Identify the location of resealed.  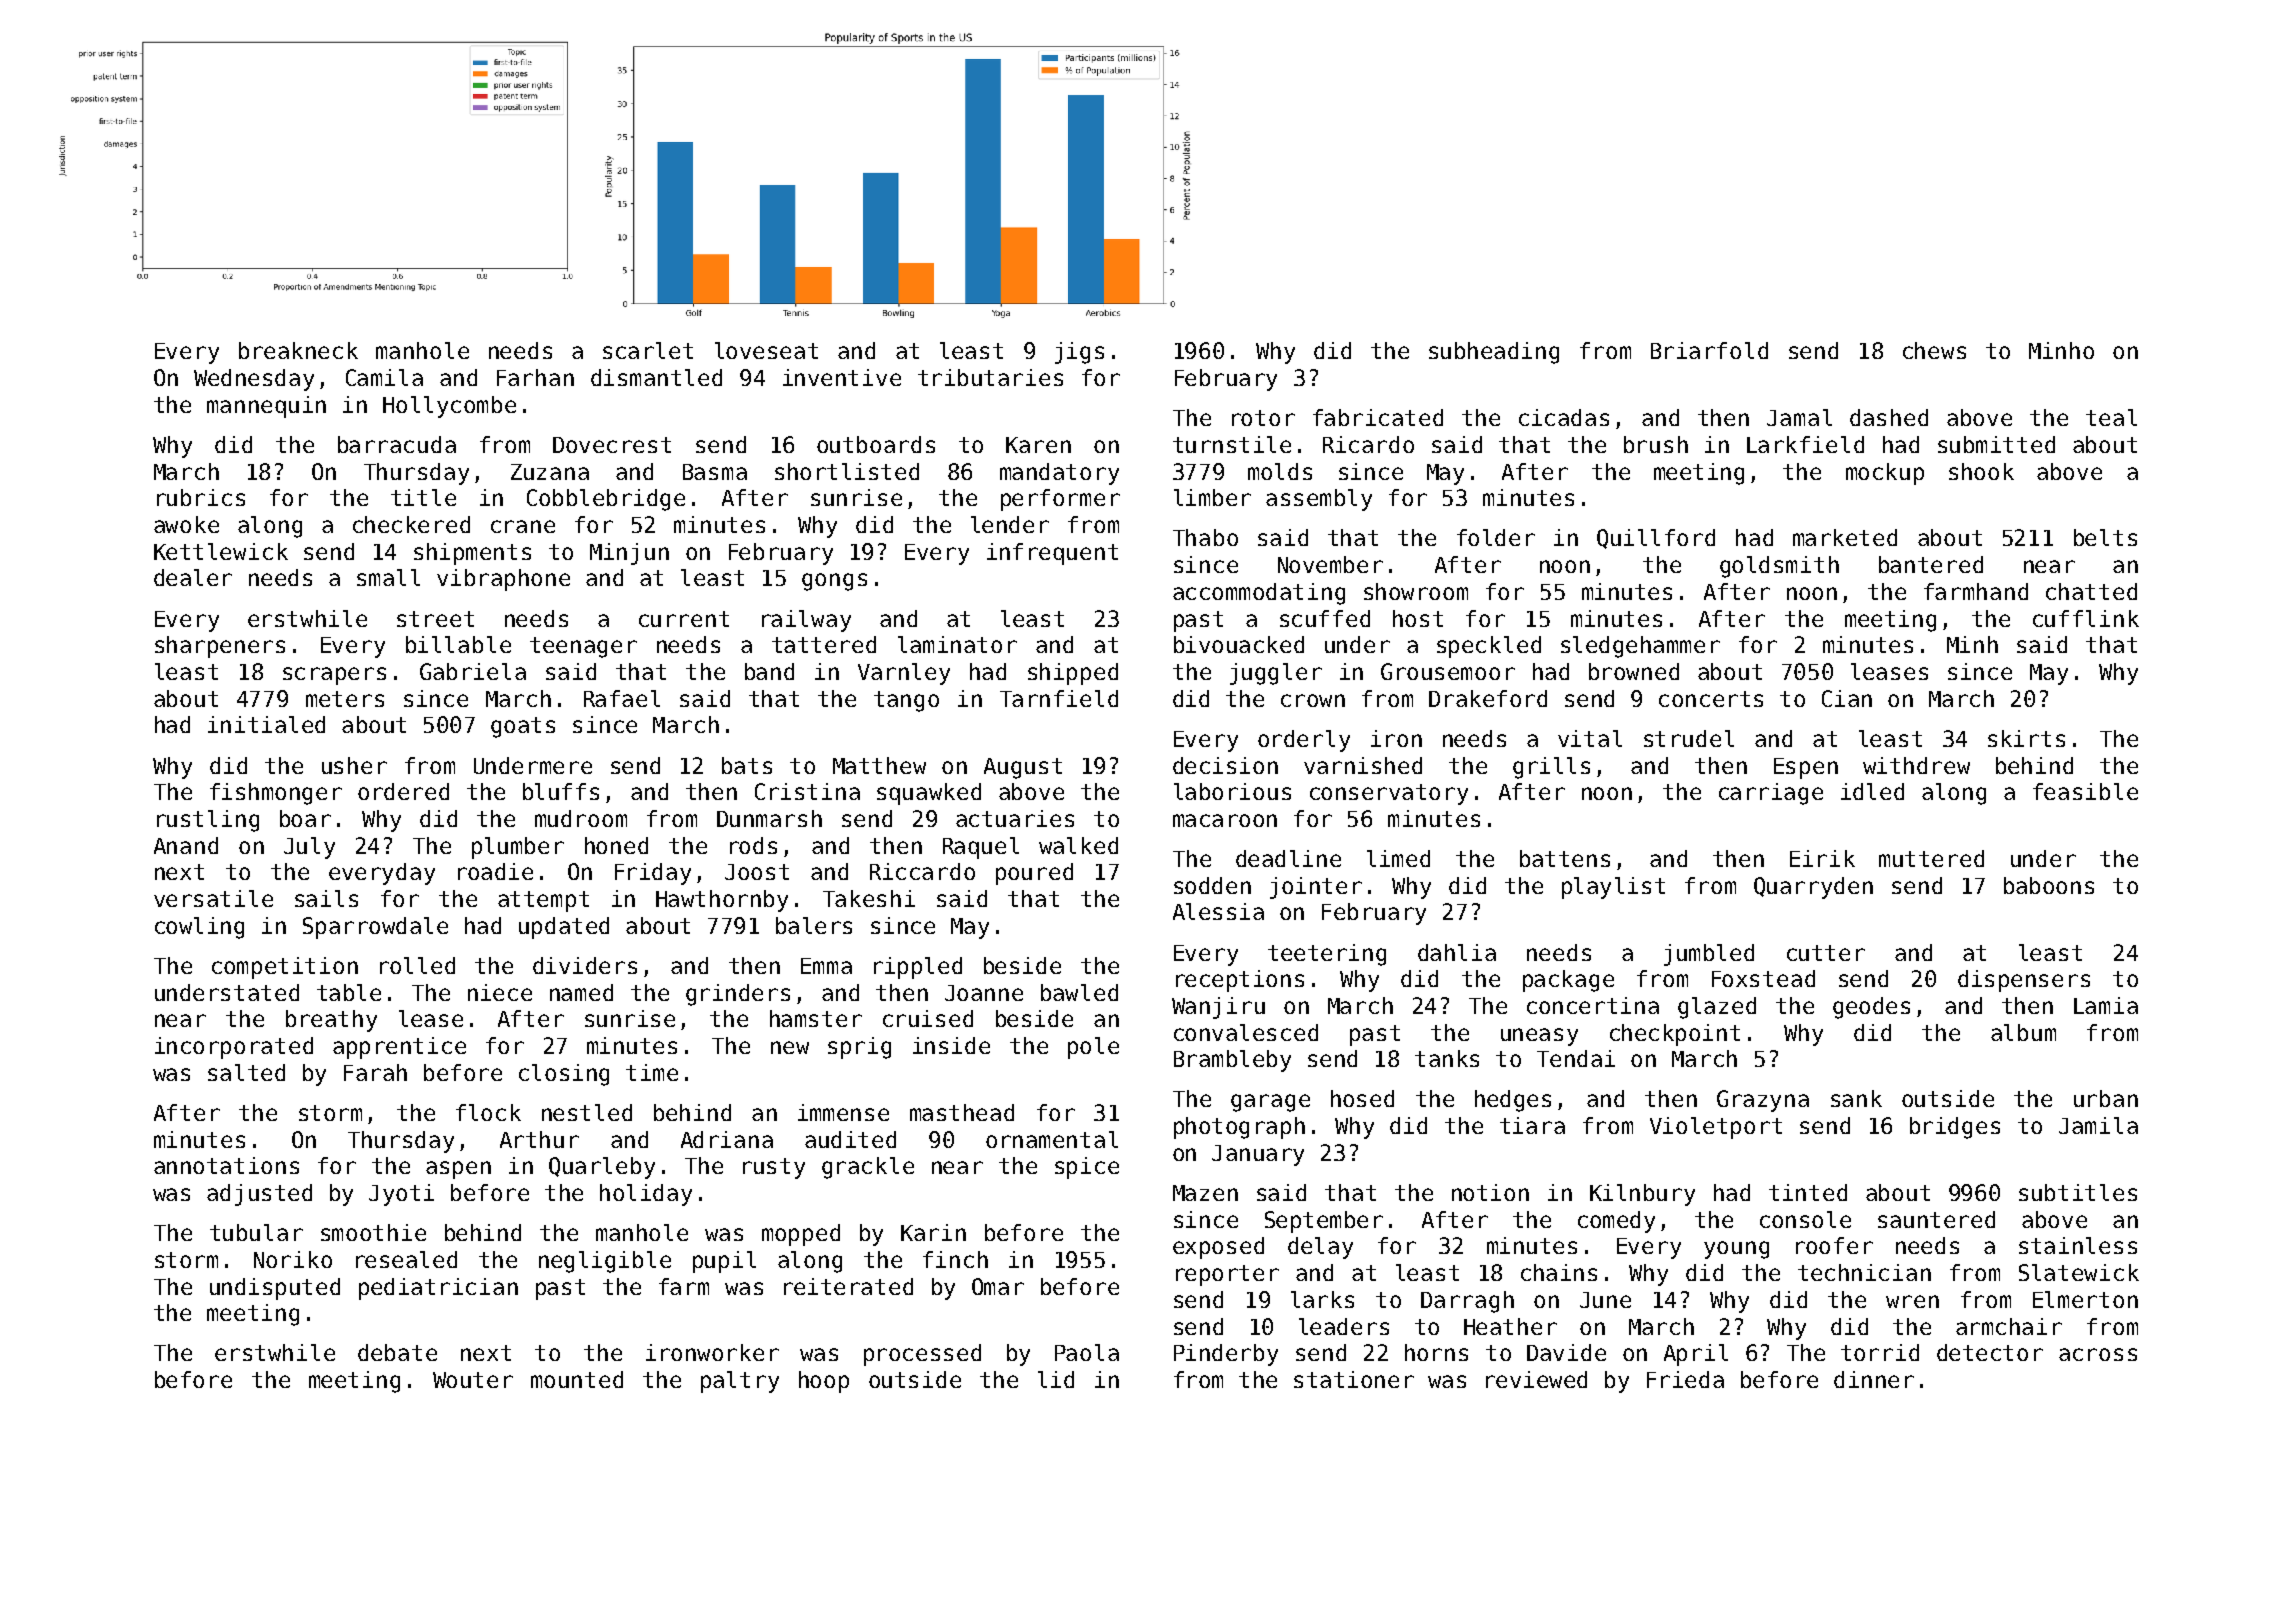
(406, 1259).
